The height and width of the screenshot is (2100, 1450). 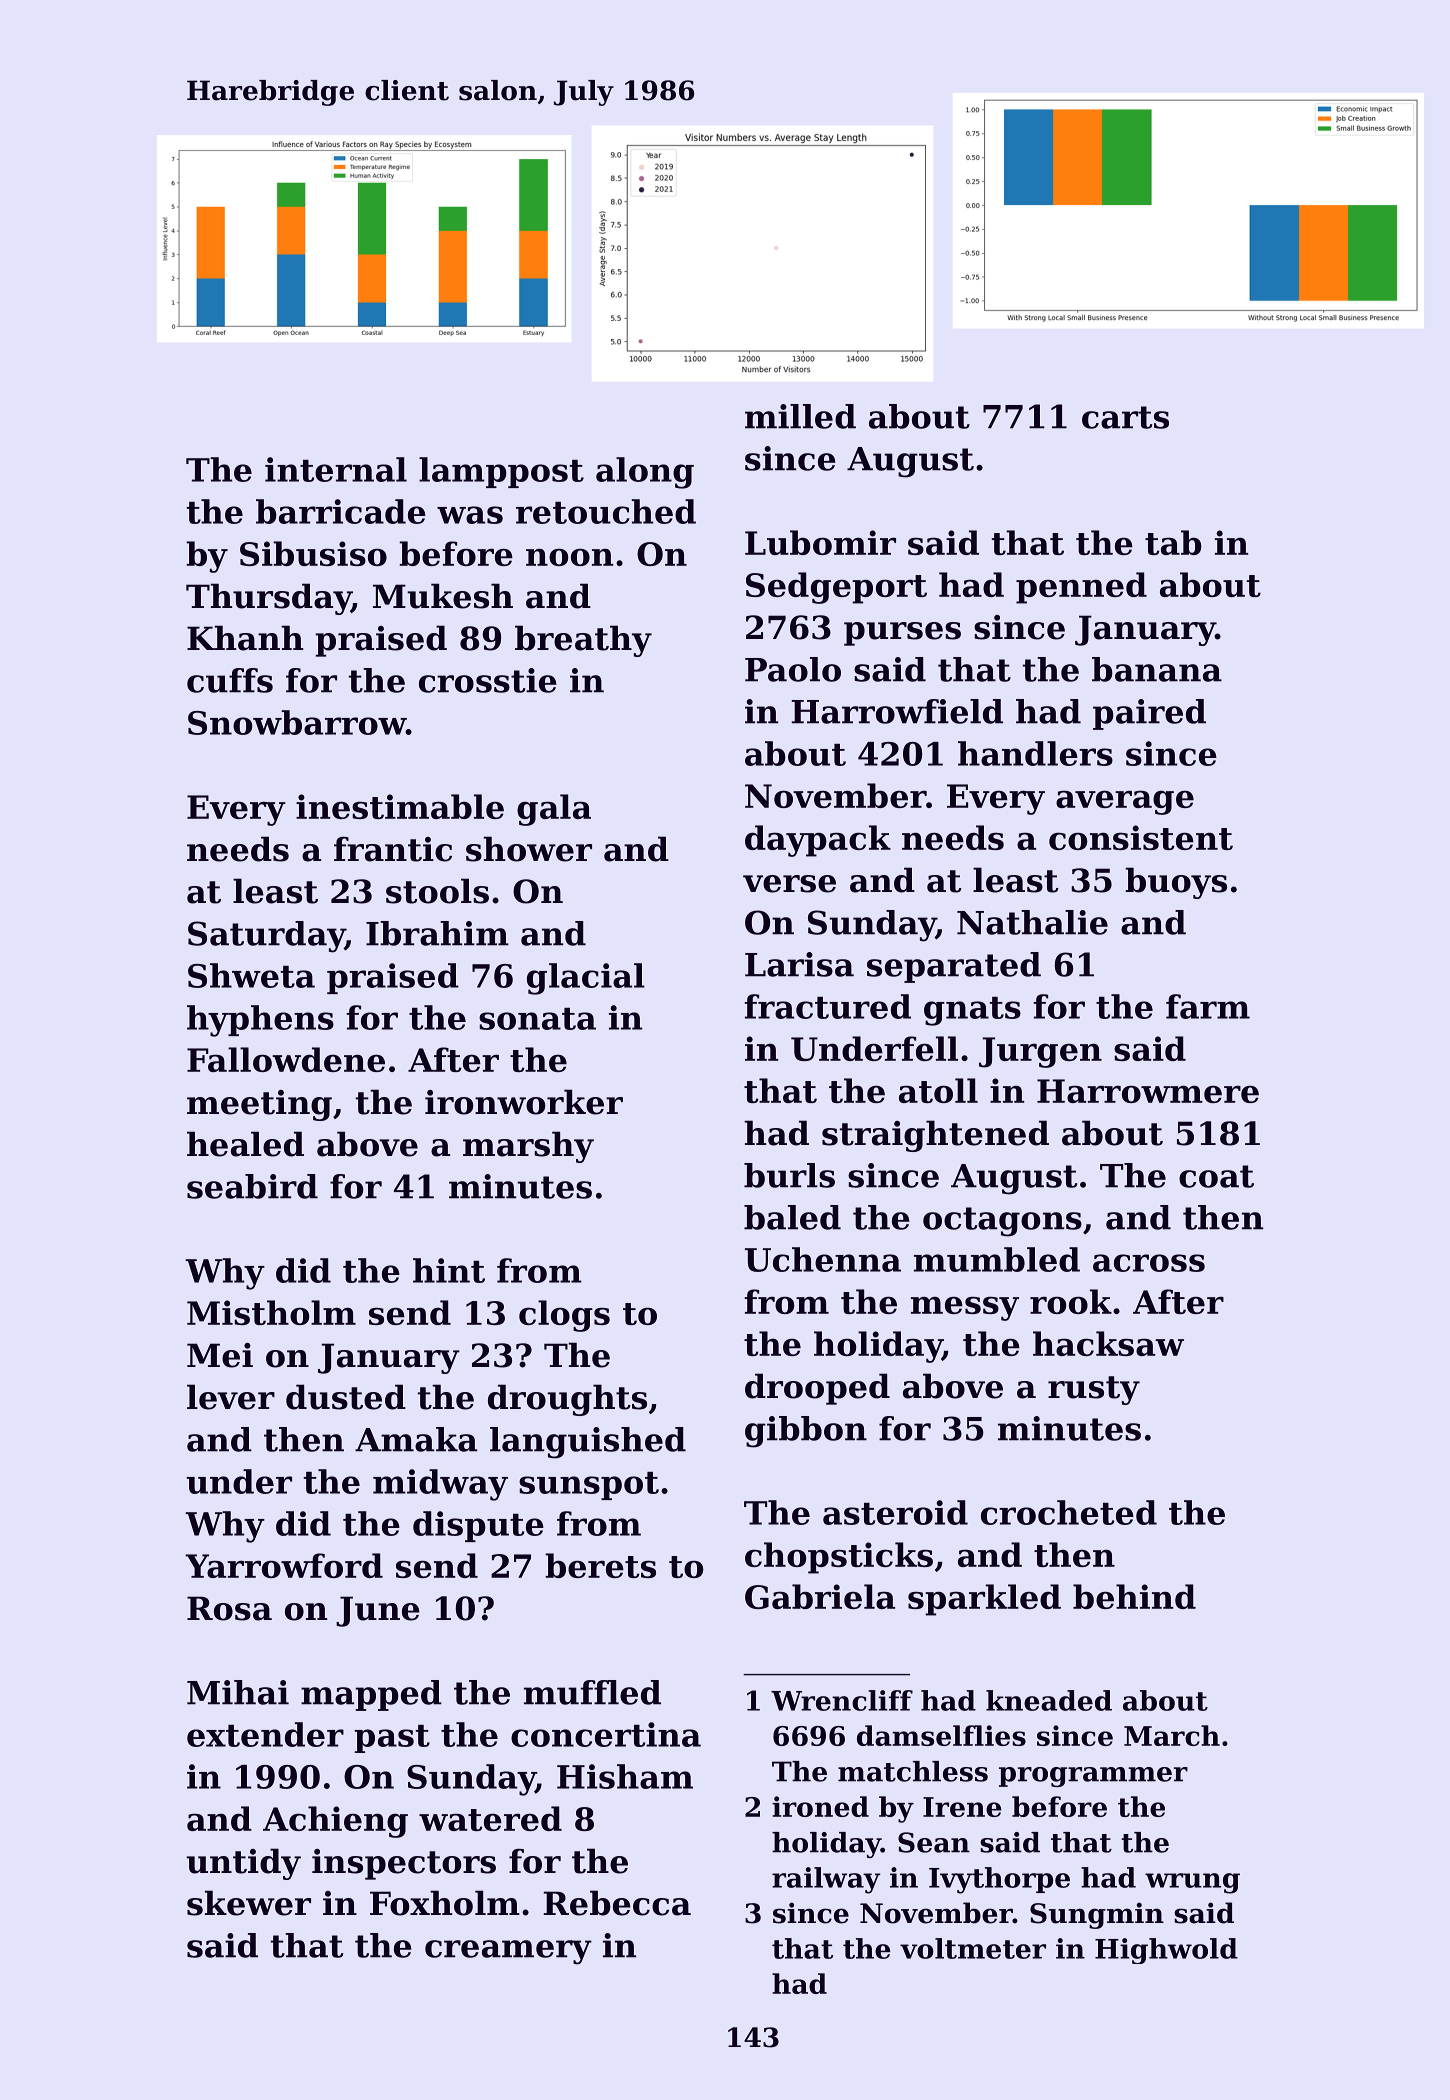 I want to click on Sungmin, so click(x=1097, y=1915).
